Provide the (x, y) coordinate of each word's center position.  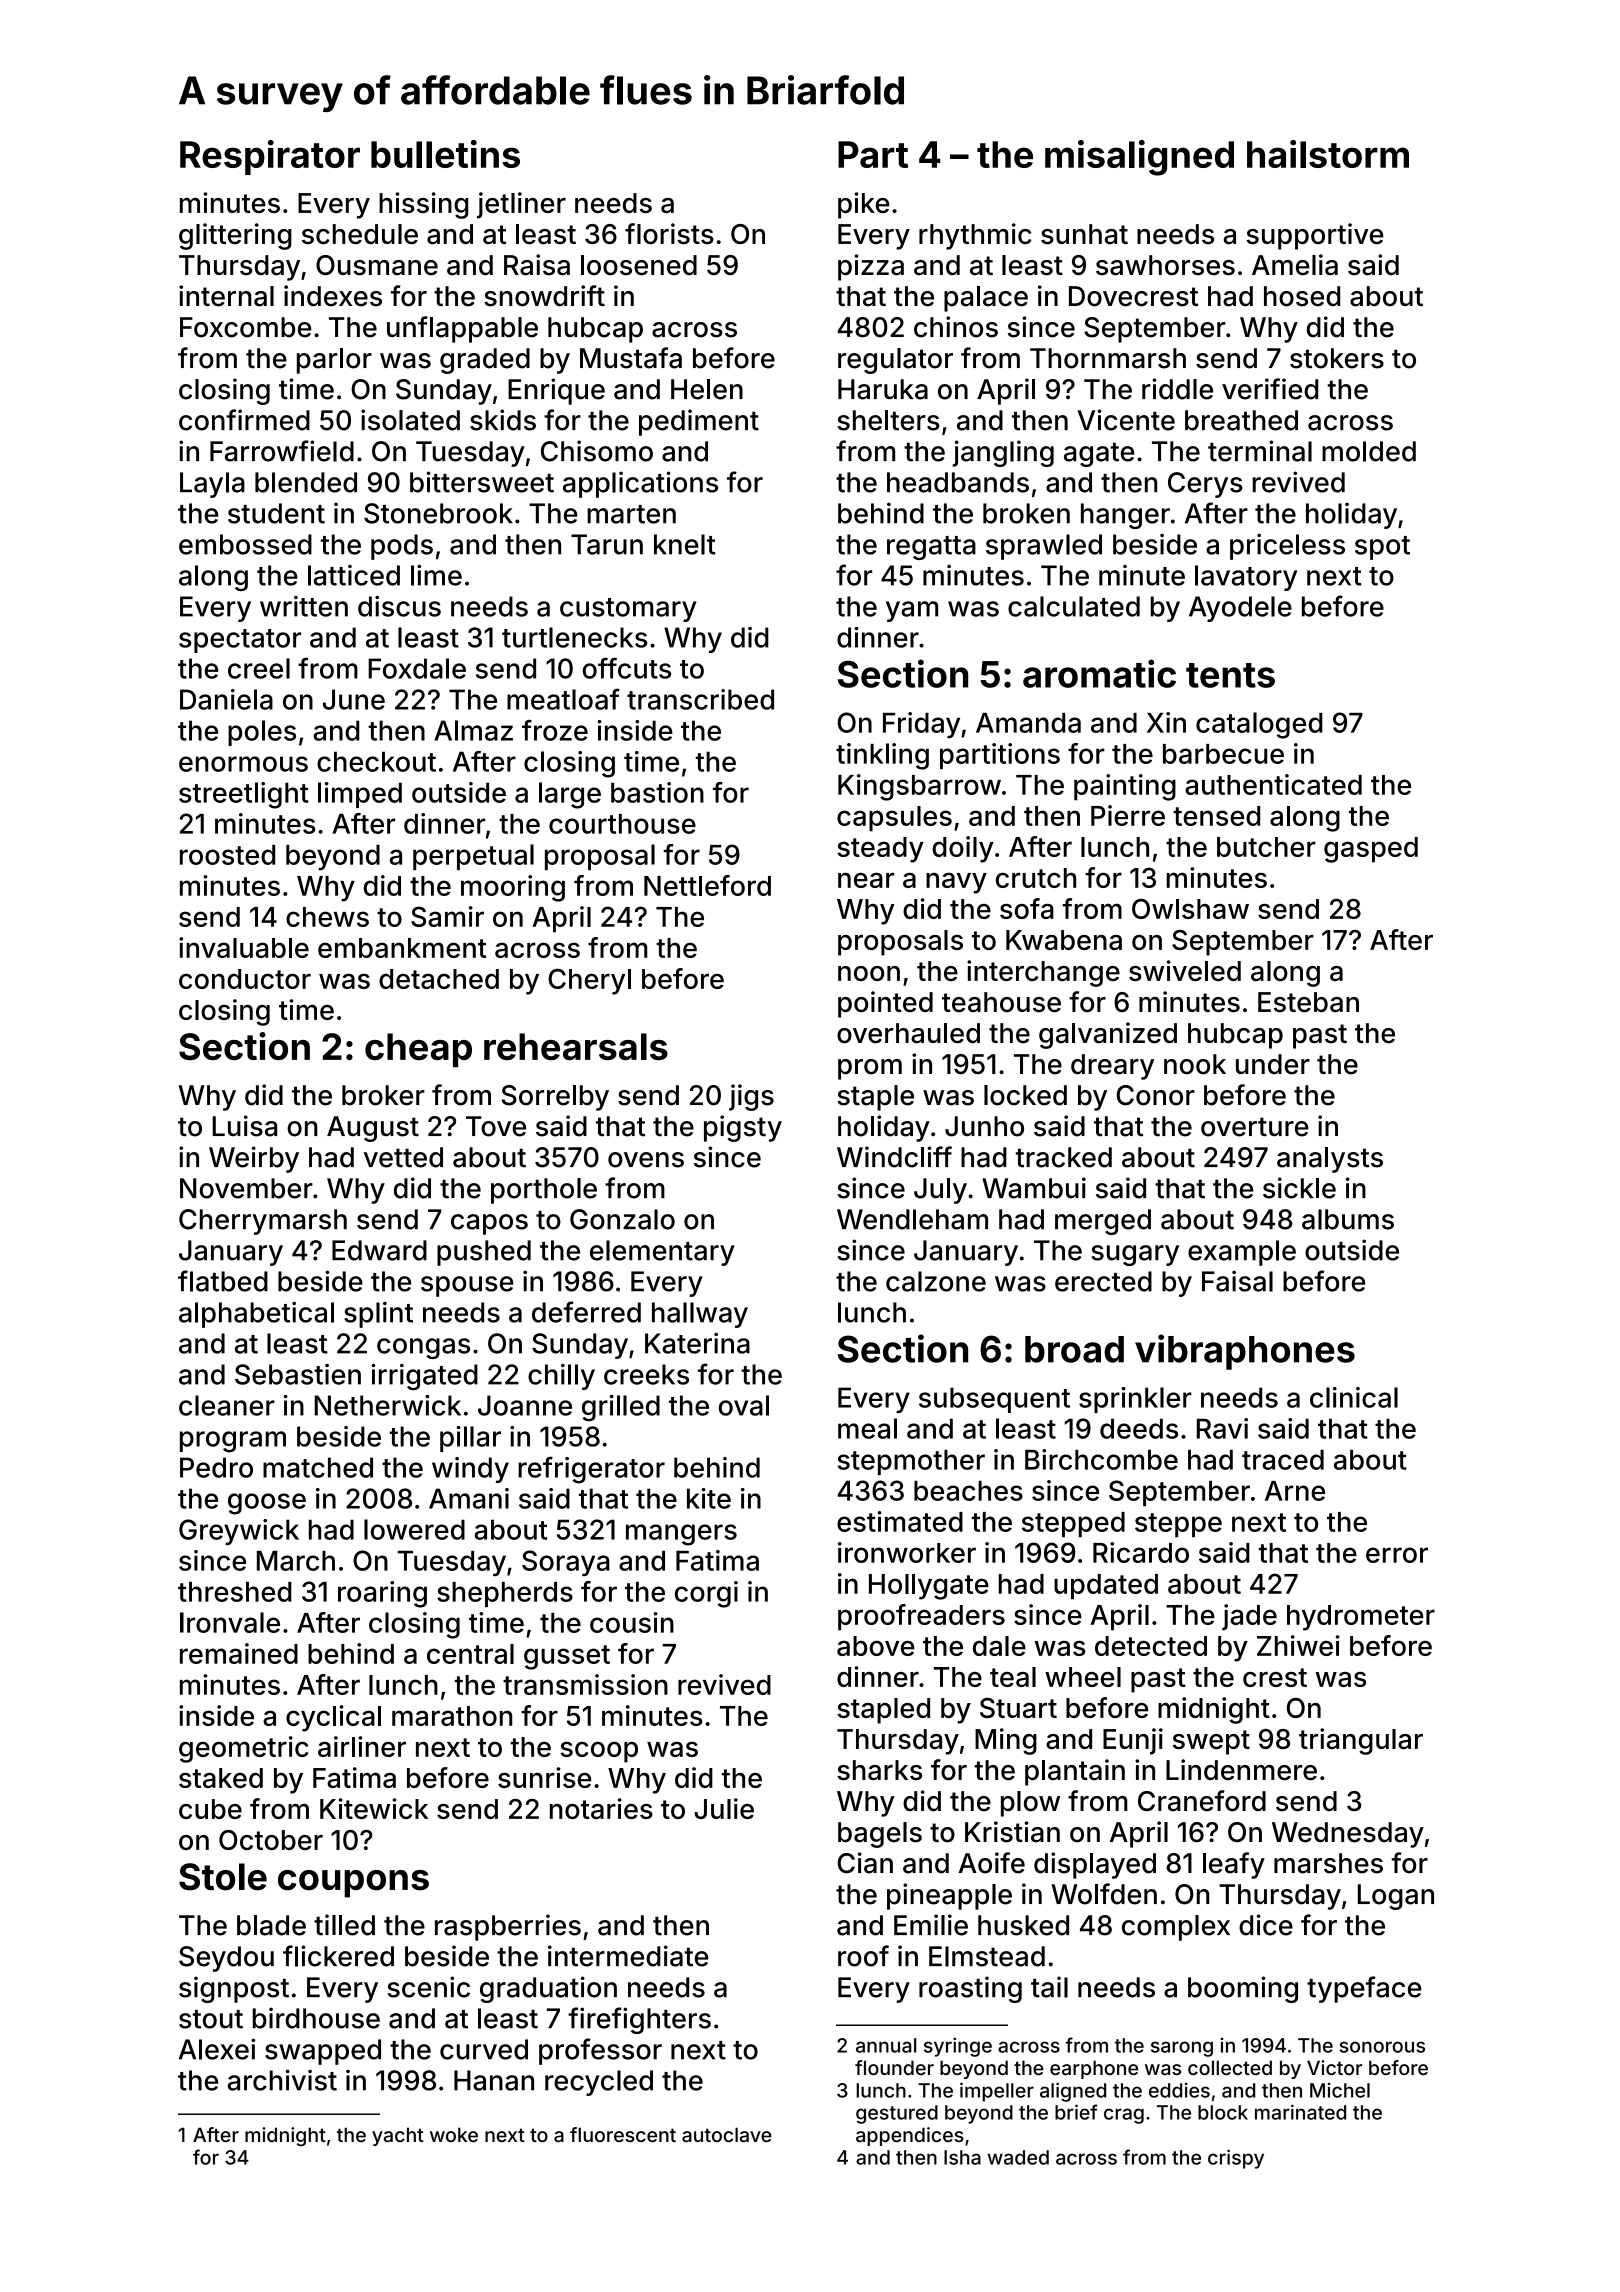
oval (744, 1405)
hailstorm (1328, 154)
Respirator (270, 157)
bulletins (445, 154)
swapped (323, 2052)
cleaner (227, 1405)
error (1397, 1555)
